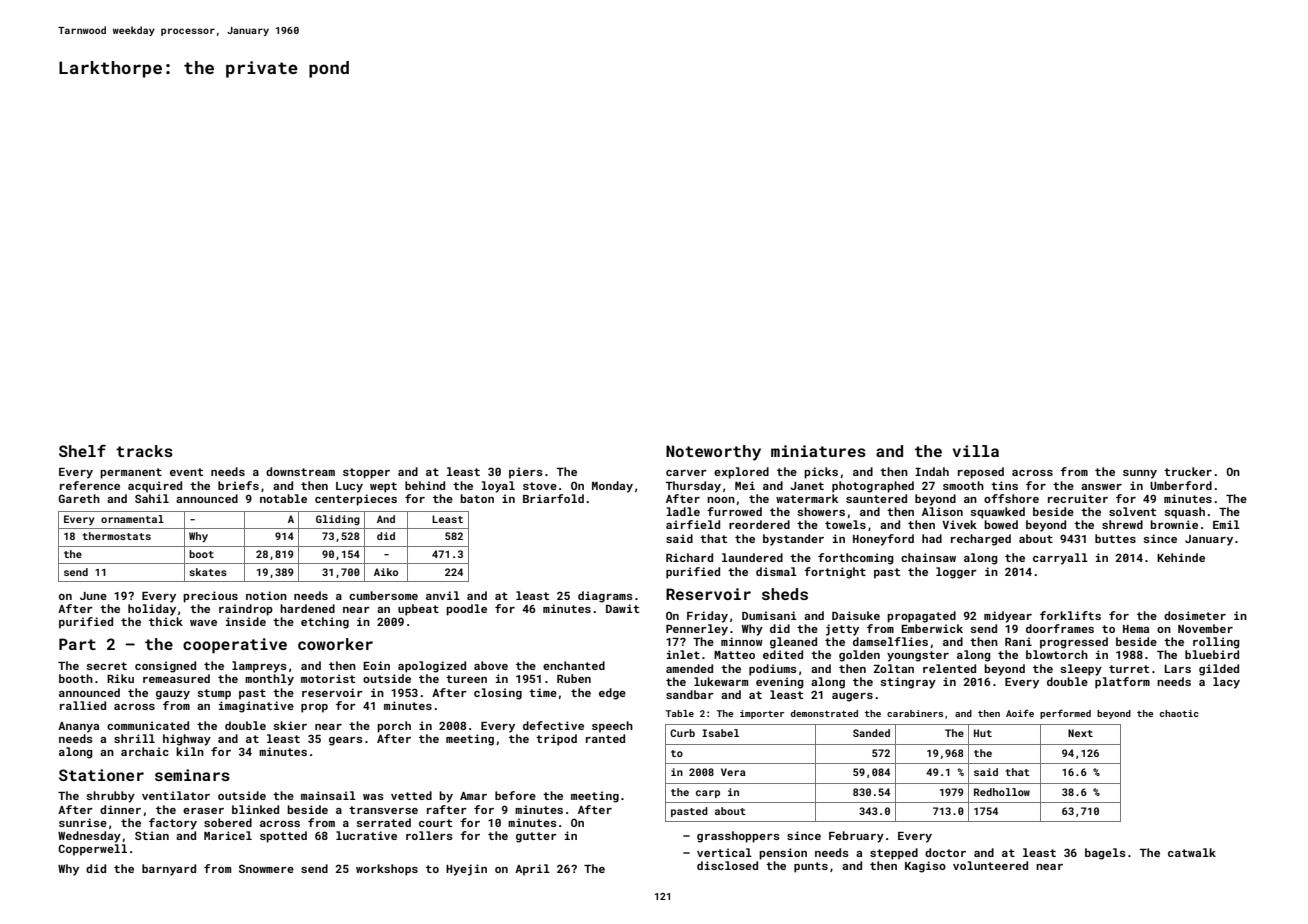  Describe the element at coordinates (266, 868) in the image. I see `Snowmere` at that location.
